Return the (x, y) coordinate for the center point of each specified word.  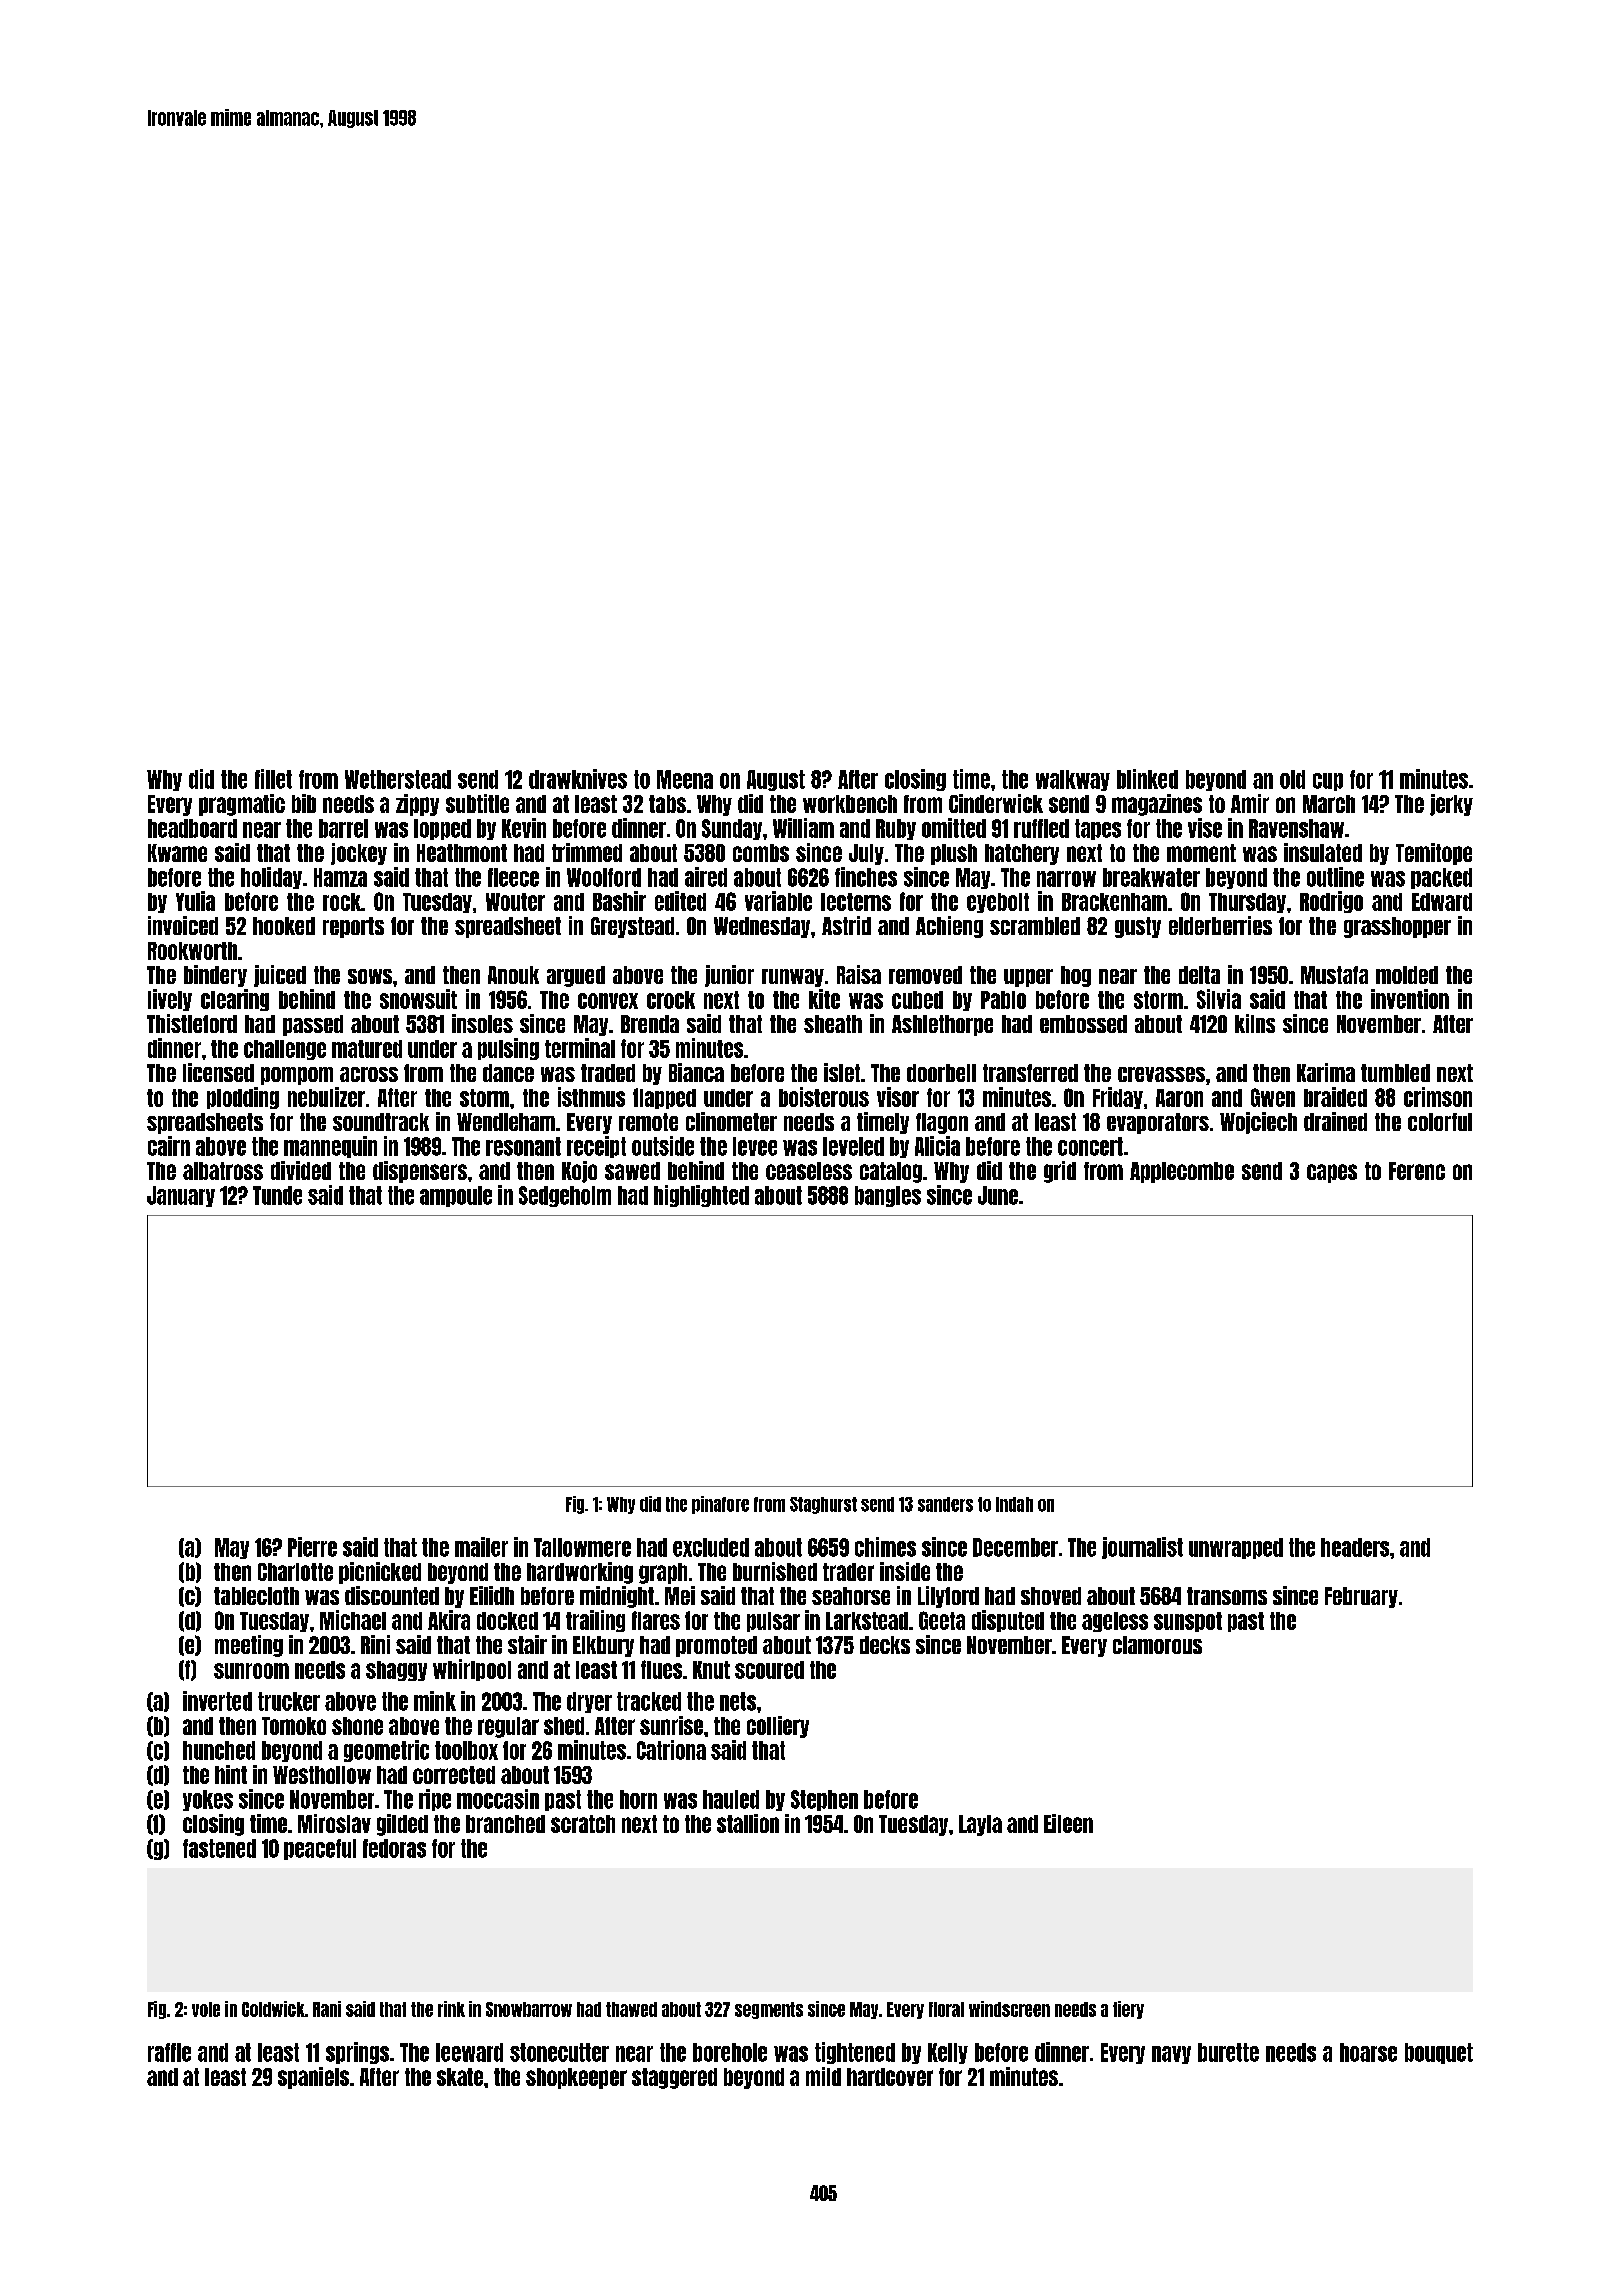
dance (508, 1073)
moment (1201, 853)
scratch (583, 1824)
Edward (1442, 902)
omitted (954, 828)
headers (1355, 1547)
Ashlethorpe (942, 1025)
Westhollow (322, 1775)
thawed (631, 2009)
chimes (885, 1547)
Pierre (312, 1547)
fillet (273, 779)
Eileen (1068, 1823)
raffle (169, 2052)
